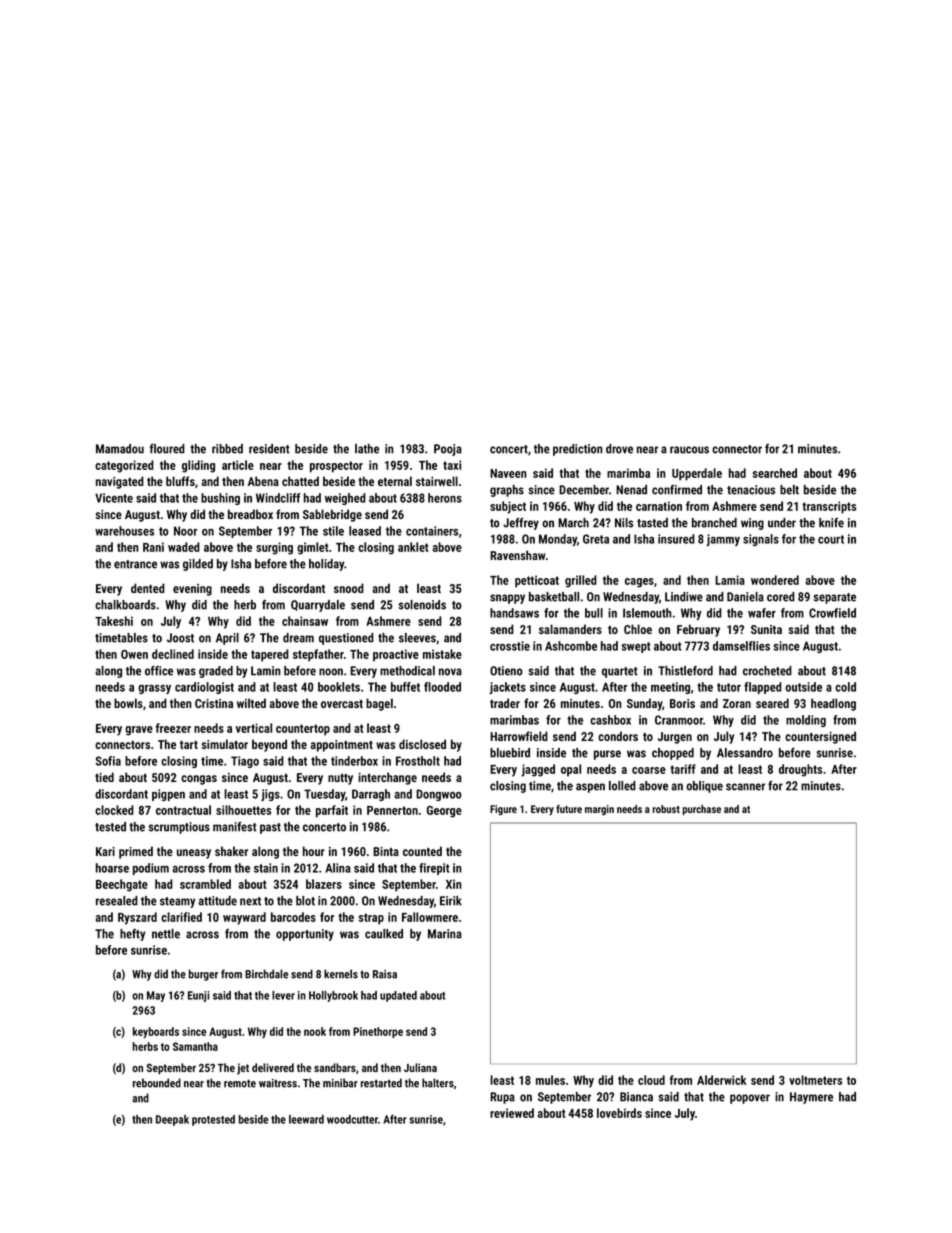  Describe the element at coordinates (128, 703) in the image. I see `bowls` at that location.
